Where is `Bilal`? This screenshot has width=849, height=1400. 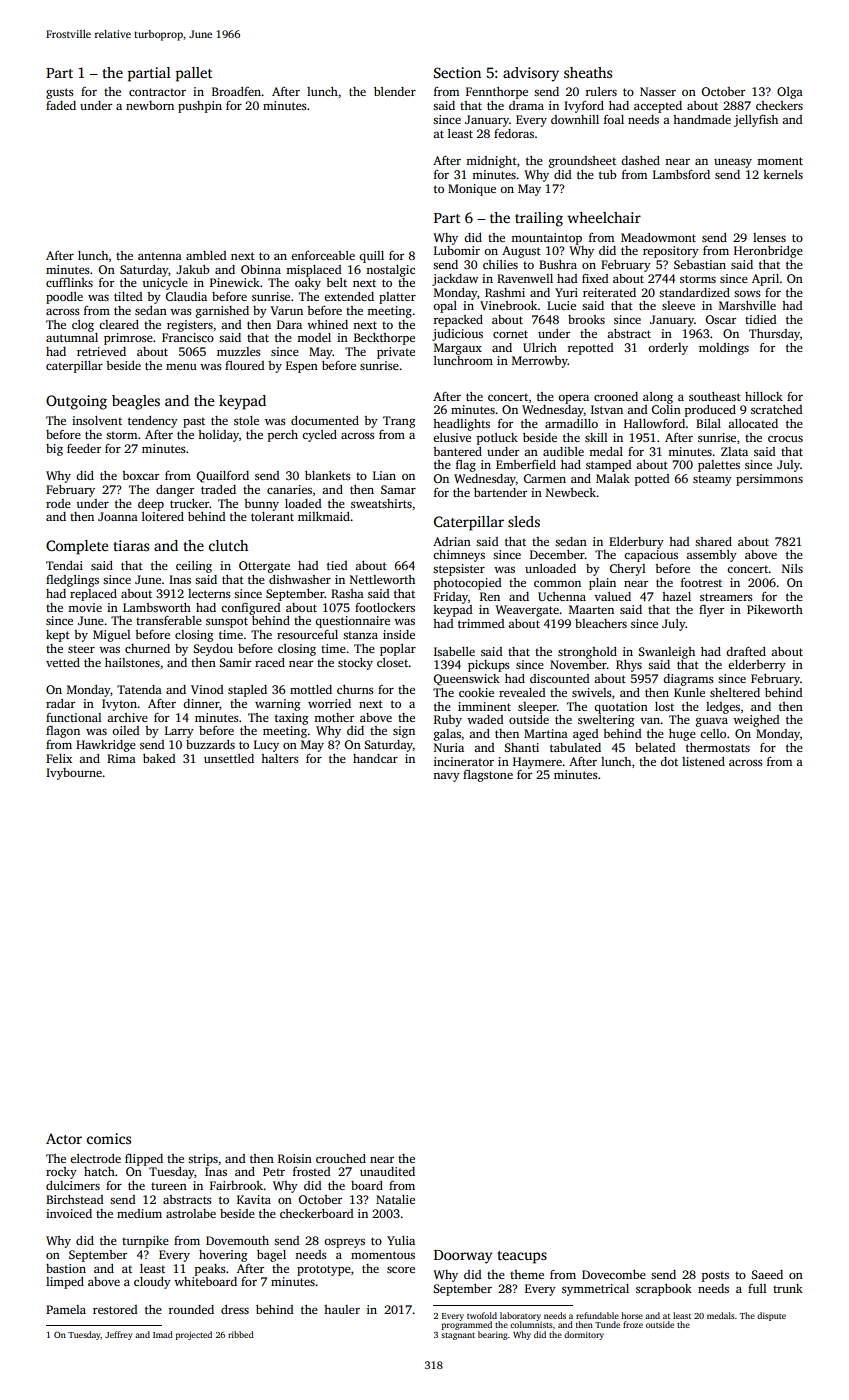
Bilal is located at coordinates (708, 423).
